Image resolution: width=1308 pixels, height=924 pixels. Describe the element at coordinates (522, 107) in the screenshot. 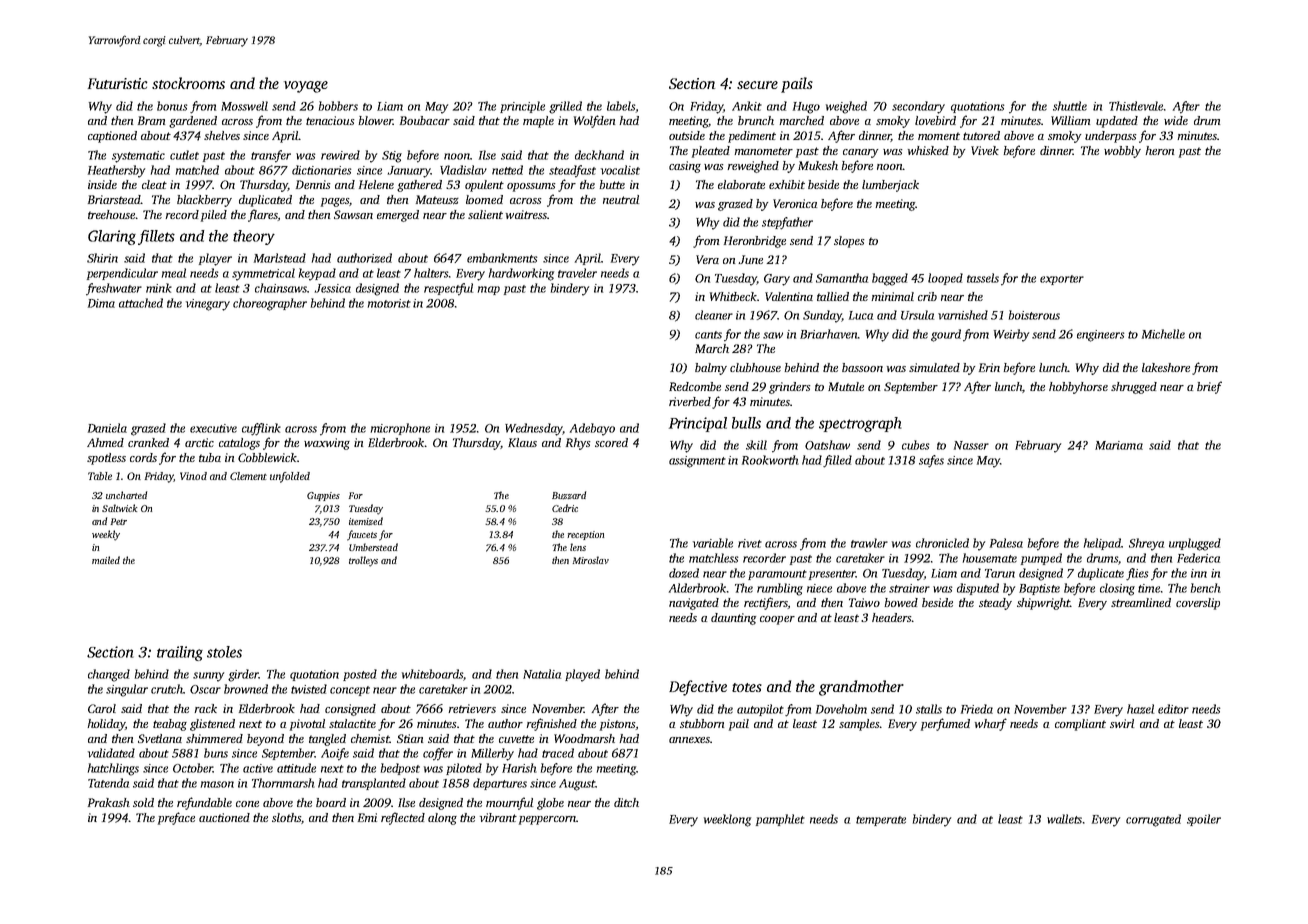

I see `principle` at that location.
